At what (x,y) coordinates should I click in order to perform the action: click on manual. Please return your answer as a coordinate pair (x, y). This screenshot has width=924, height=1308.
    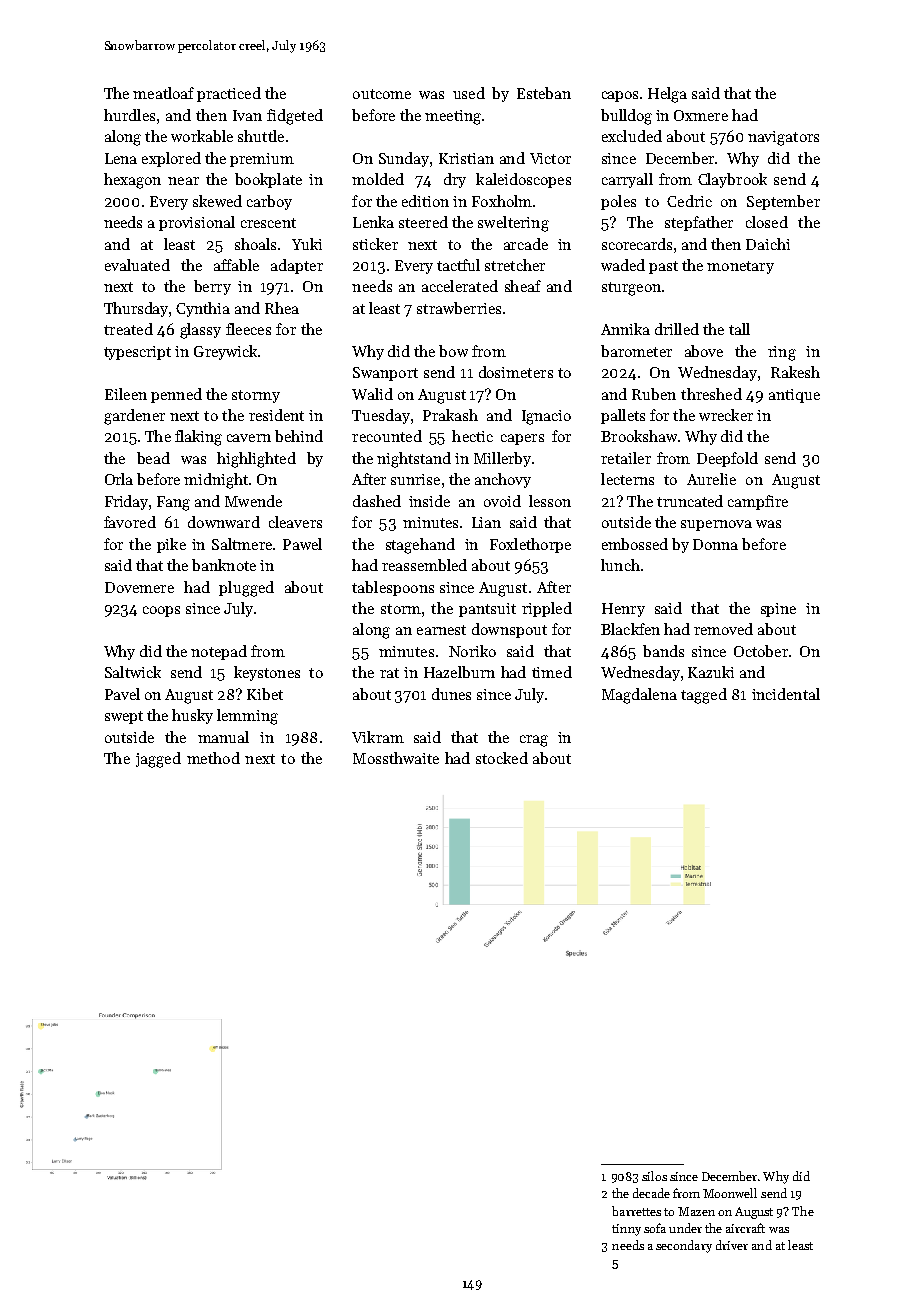
    Looking at the image, I should click on (223, 737).
